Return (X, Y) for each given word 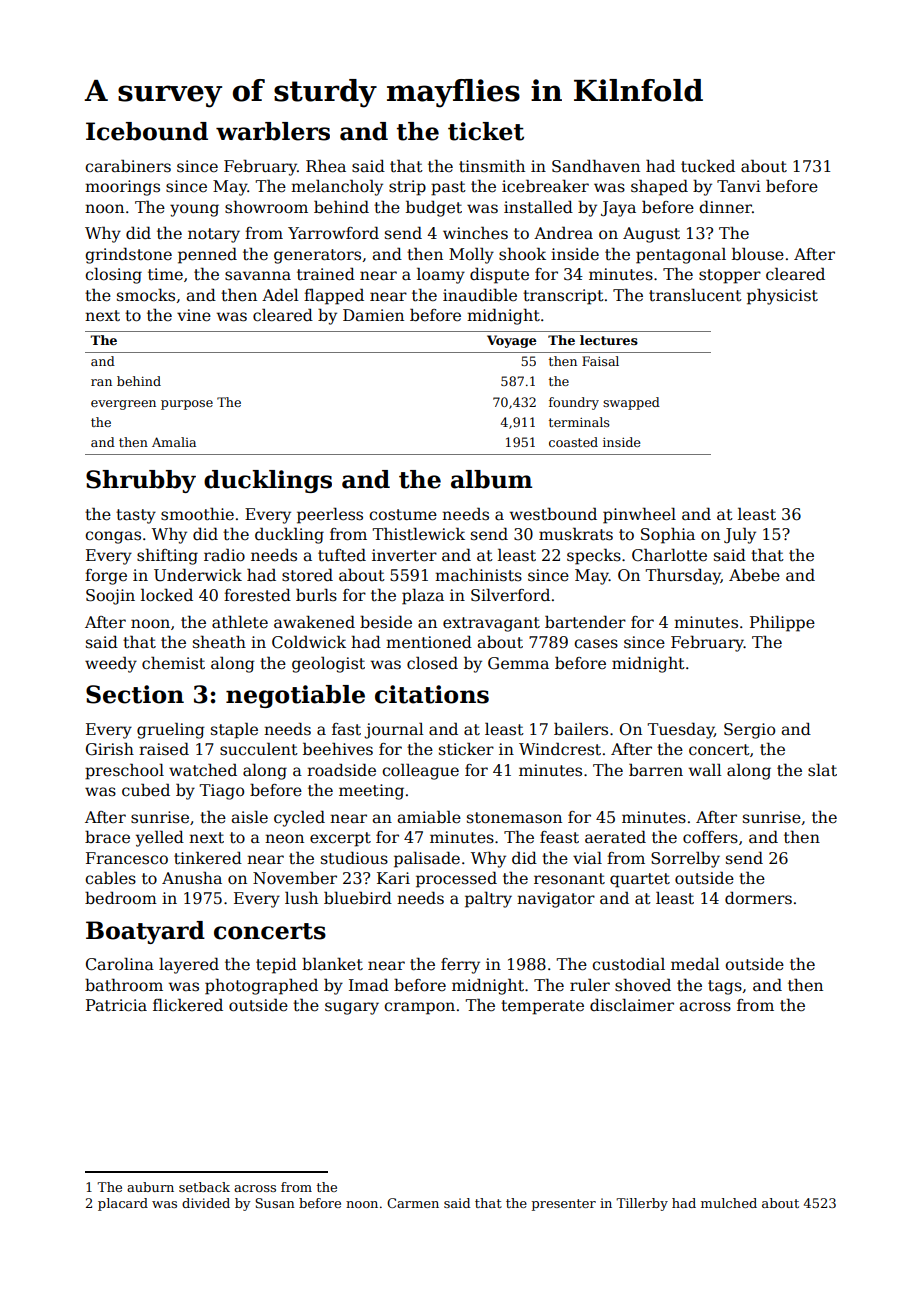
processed (456, 880)
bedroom (121, 897)
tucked (708, 166)
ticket (486, 131)
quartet (640, 880)
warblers (273, 131)
